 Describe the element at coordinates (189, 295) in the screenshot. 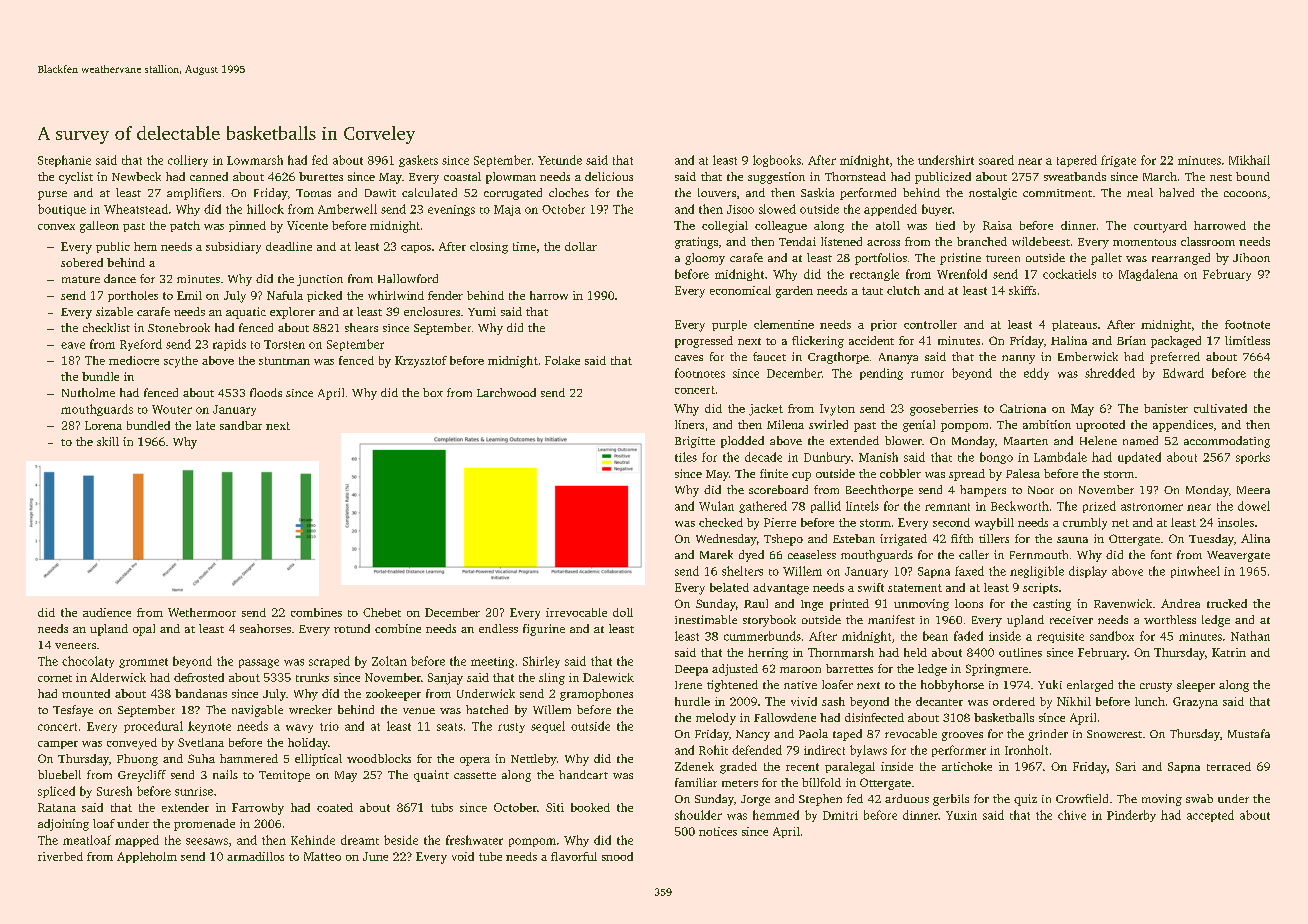

I see `Emil` at that location.
